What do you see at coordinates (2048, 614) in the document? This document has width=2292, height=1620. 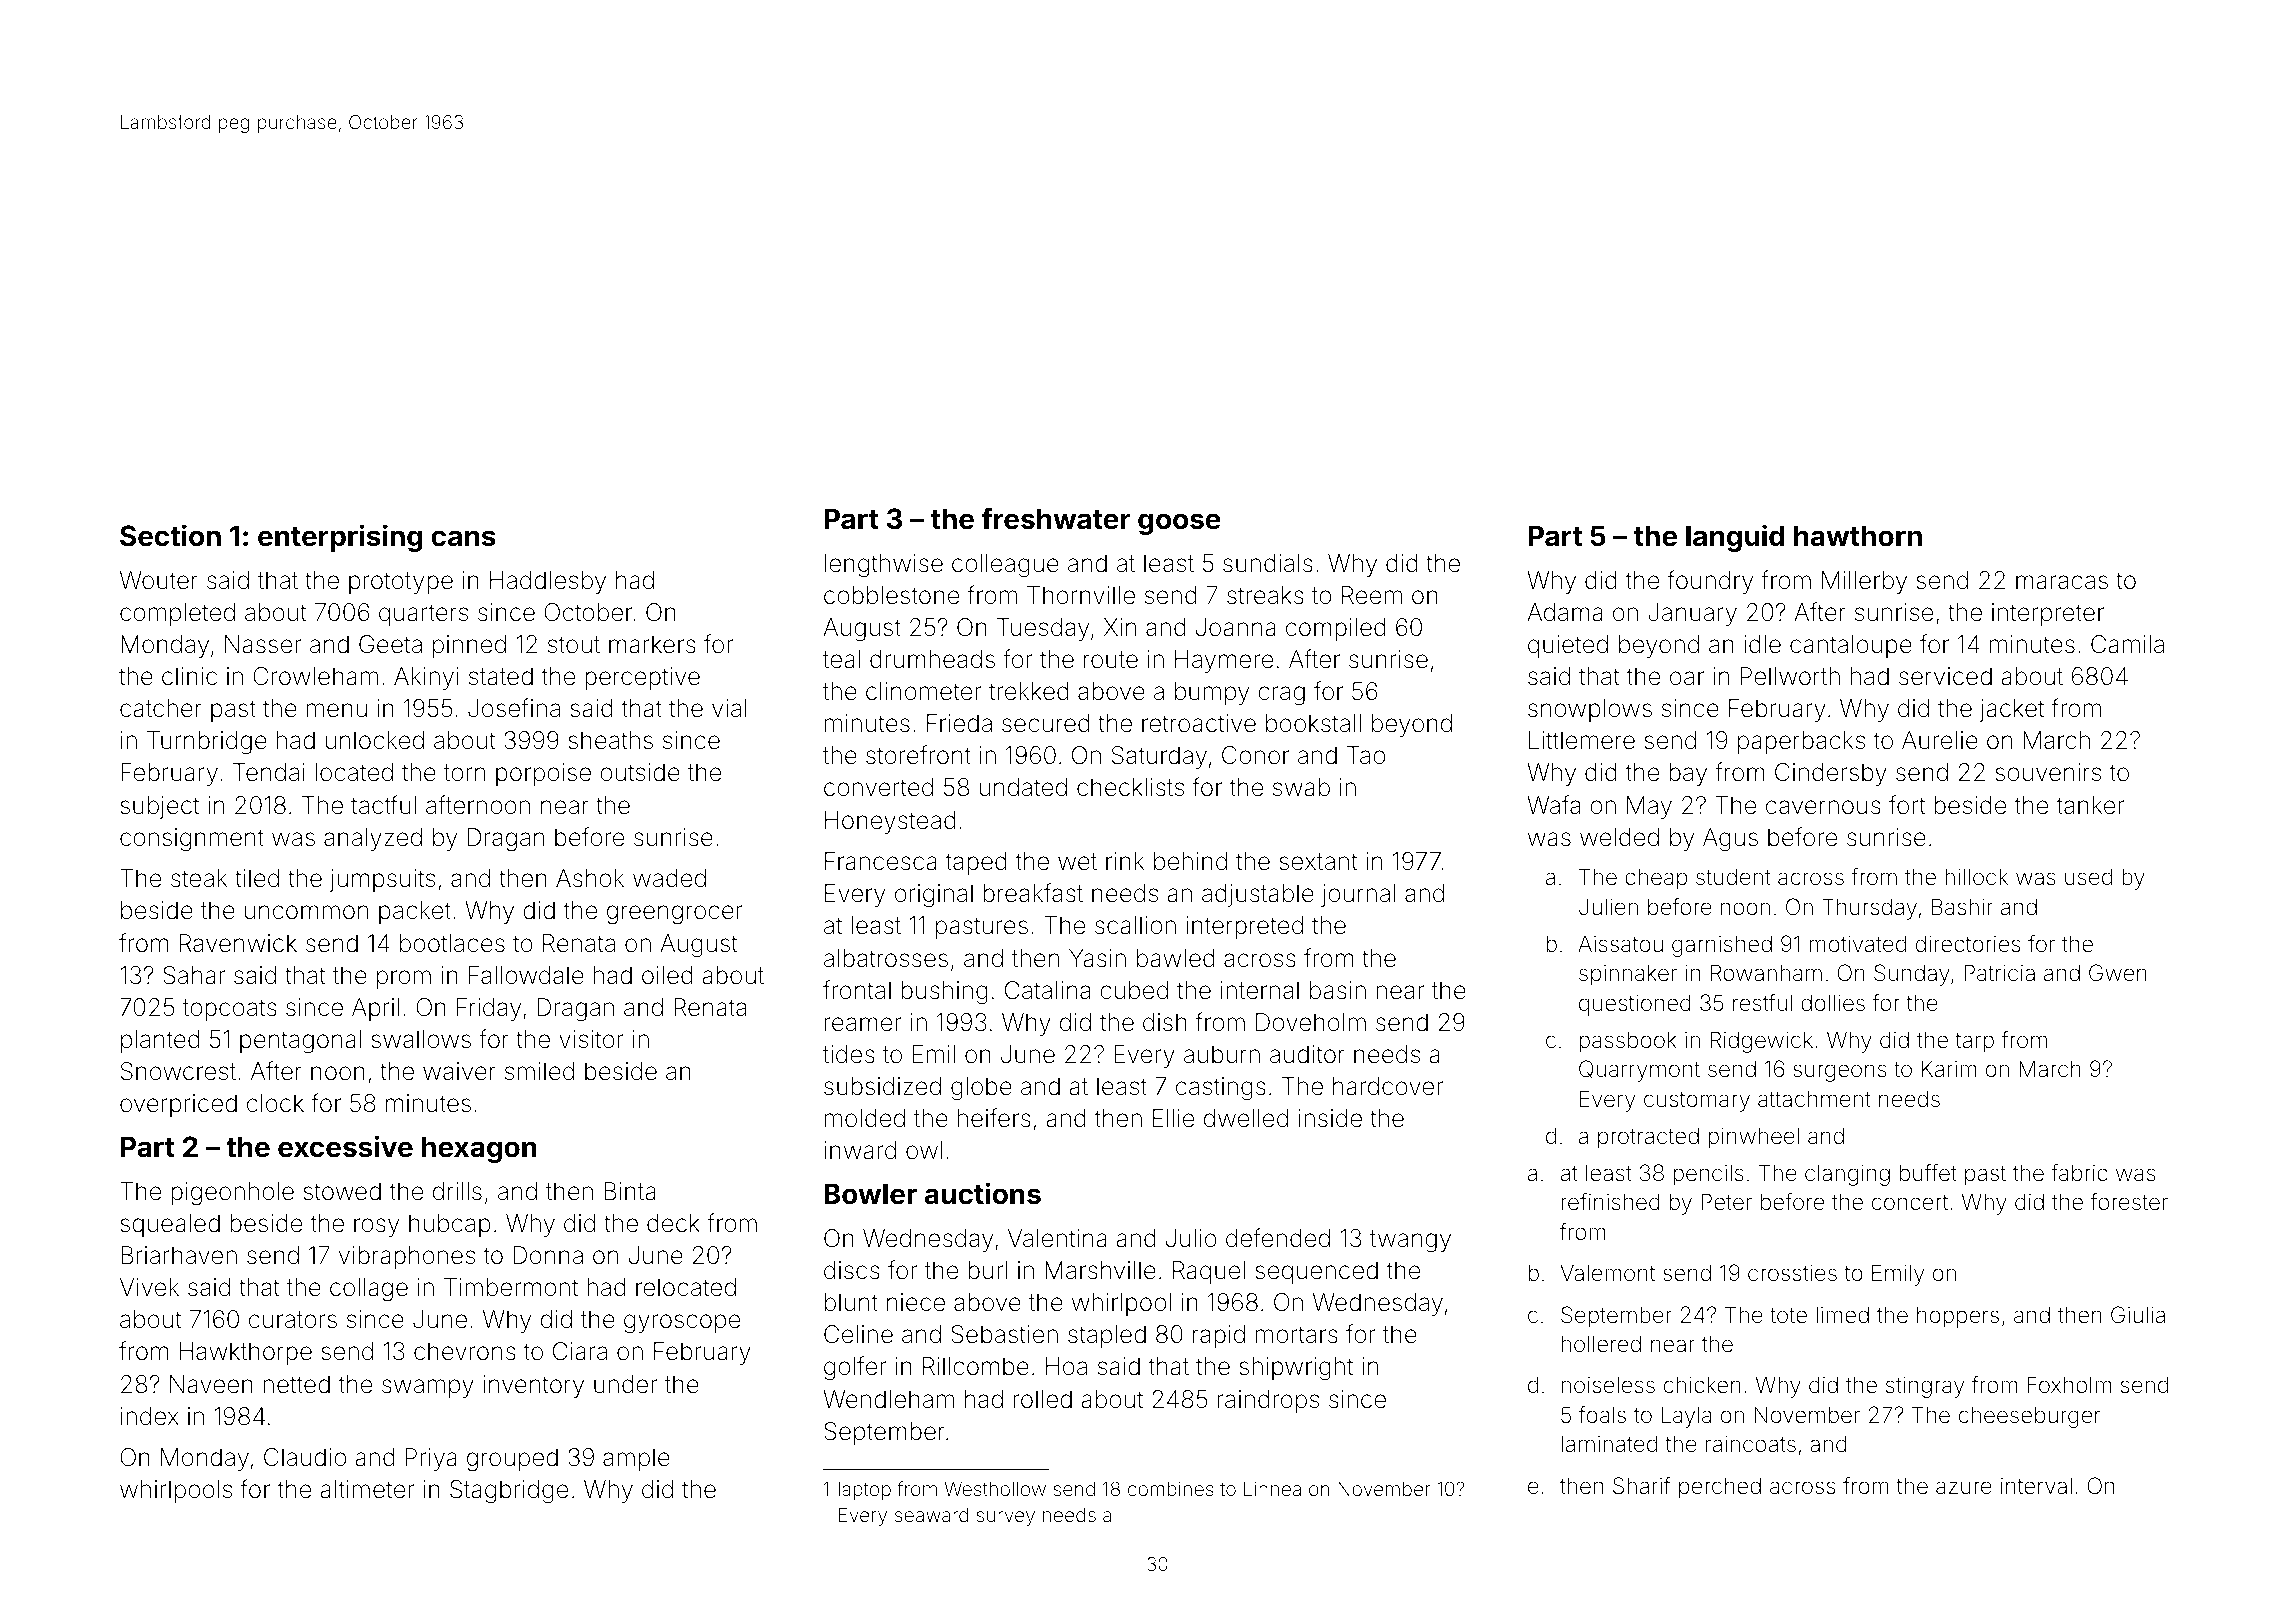 I see `interpreter` at bounding box center [2048, 614].
